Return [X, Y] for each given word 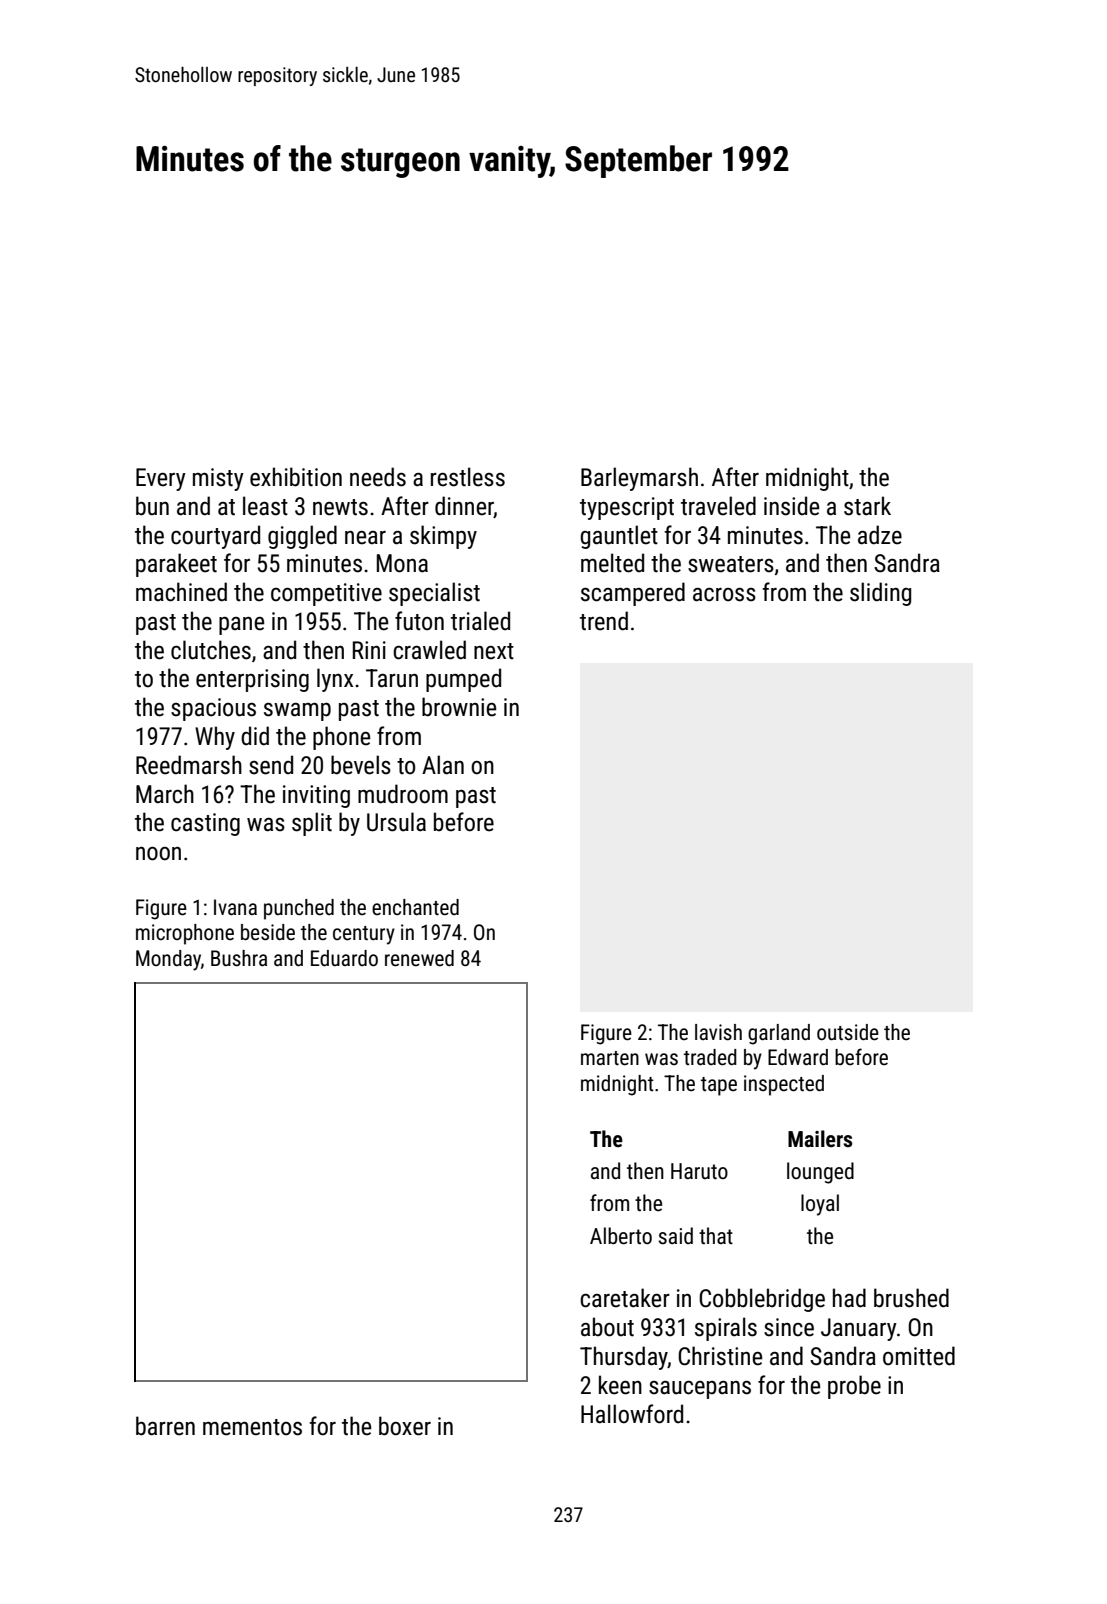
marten [610, 1058]
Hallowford [632, 1414]
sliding [880, 594]
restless [468, 477]
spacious [213, 709]
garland [779, 1034]
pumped [463, 680]
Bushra [239, 958]
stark [867, 506]
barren [165, 1426]
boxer [405, 1426]
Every [161, 479]
